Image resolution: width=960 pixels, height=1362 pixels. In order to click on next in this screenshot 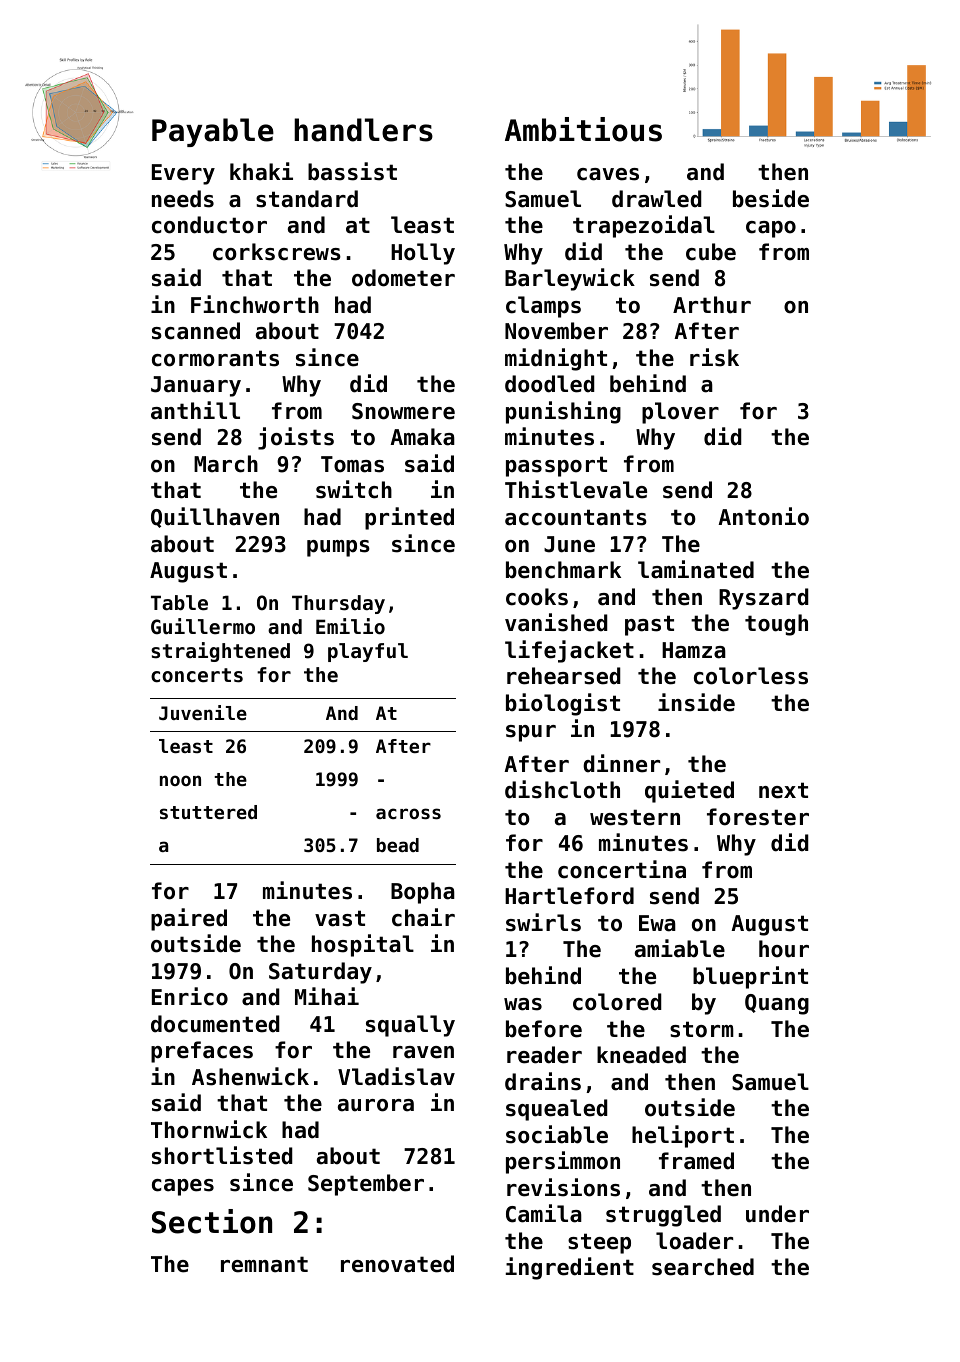, I will do `click(783, 790)`.
